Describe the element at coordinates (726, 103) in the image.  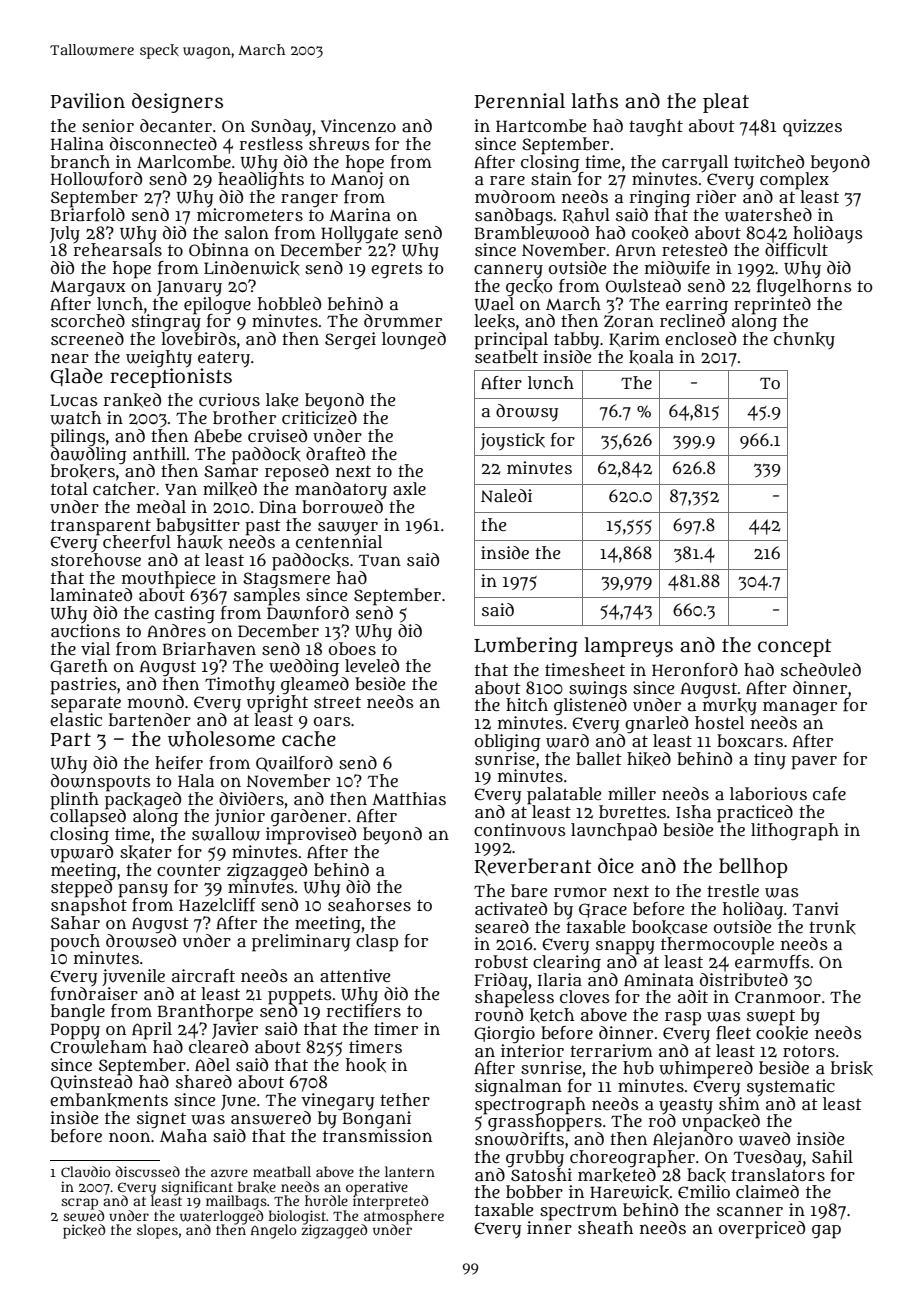
I see `pleat` at that location.
